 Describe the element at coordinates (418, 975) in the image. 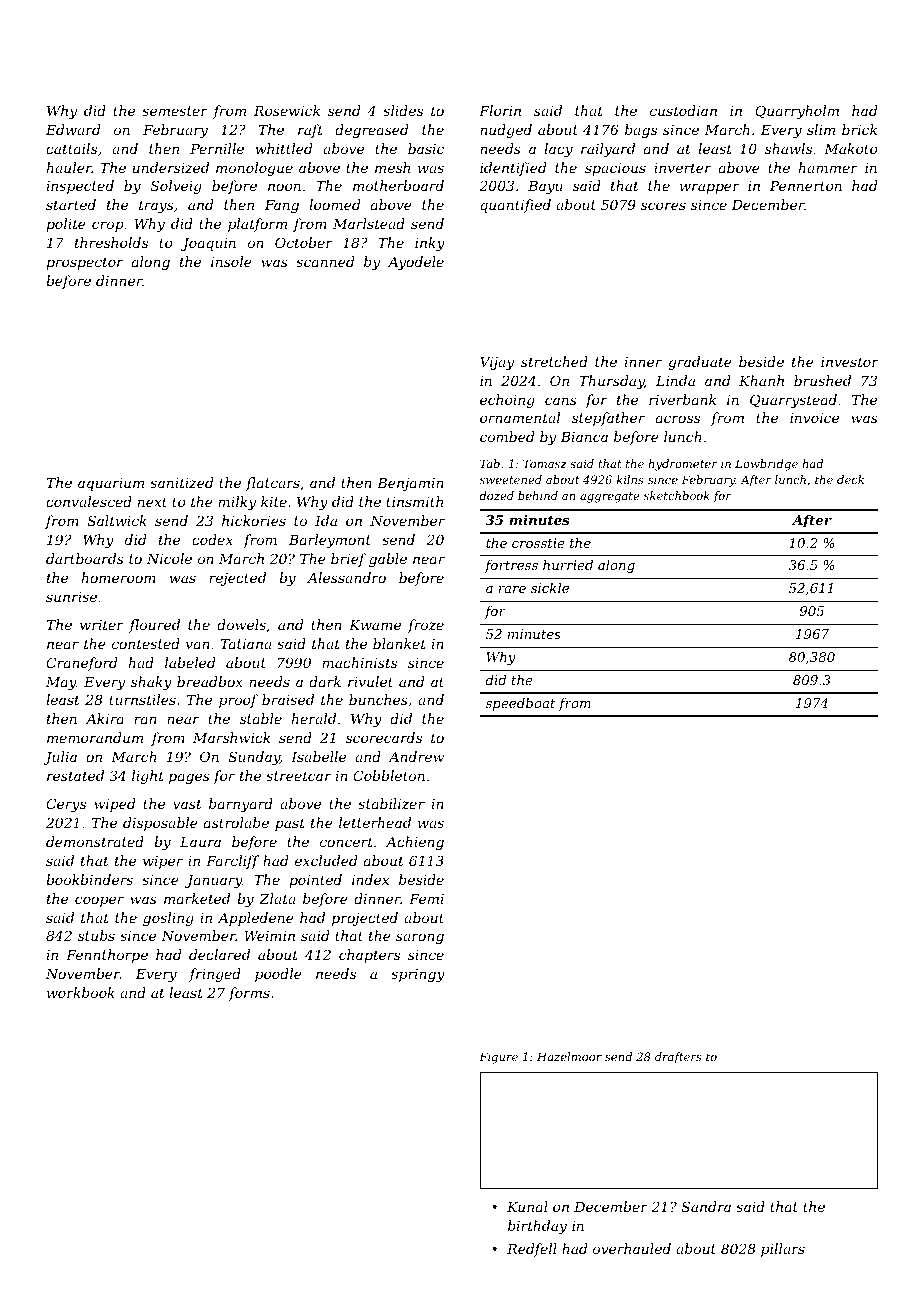

I see `springy` at that location.
